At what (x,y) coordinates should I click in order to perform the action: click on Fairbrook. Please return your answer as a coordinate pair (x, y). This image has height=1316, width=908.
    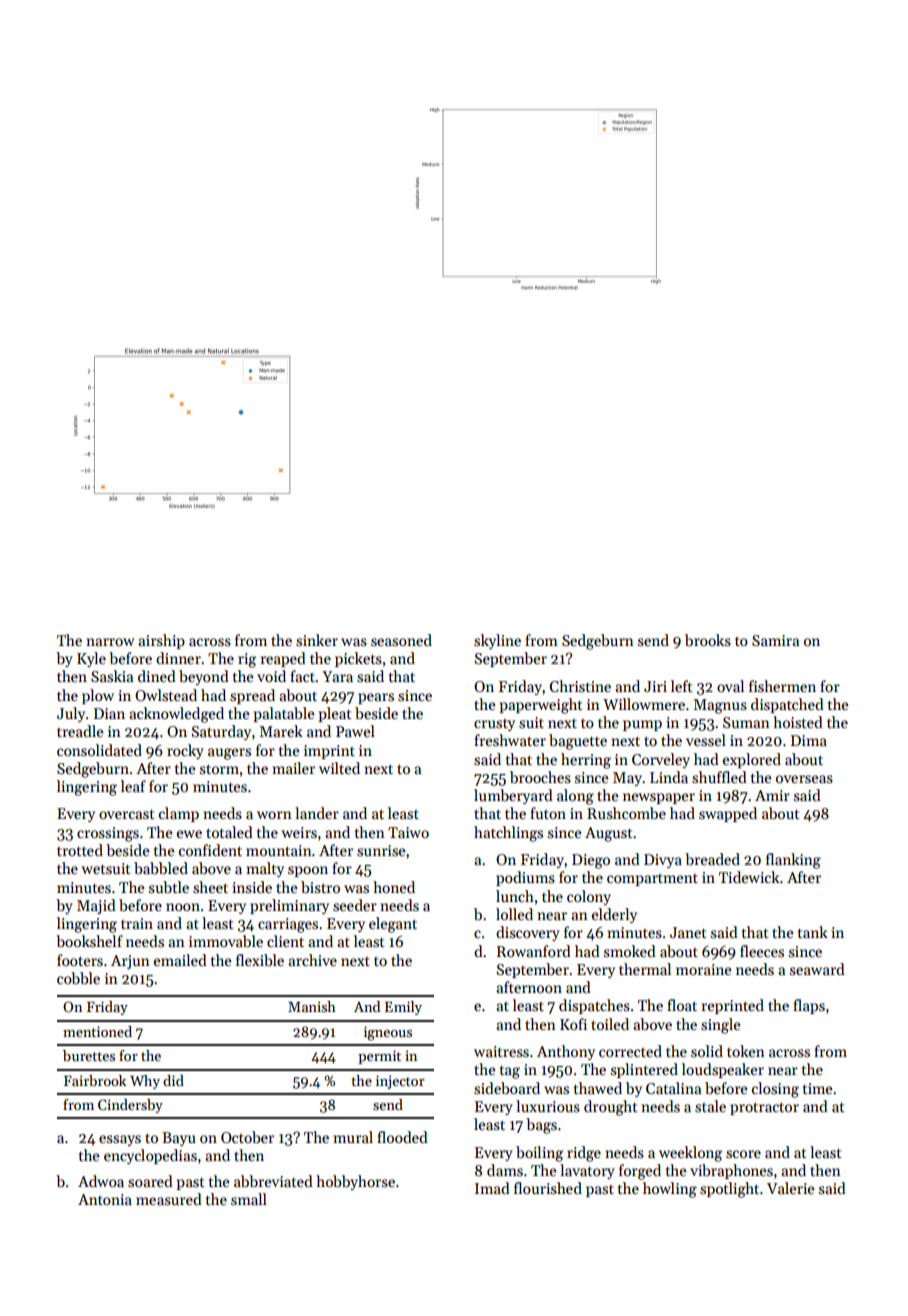
    Looking at the image, I should click on (95, 1080).
